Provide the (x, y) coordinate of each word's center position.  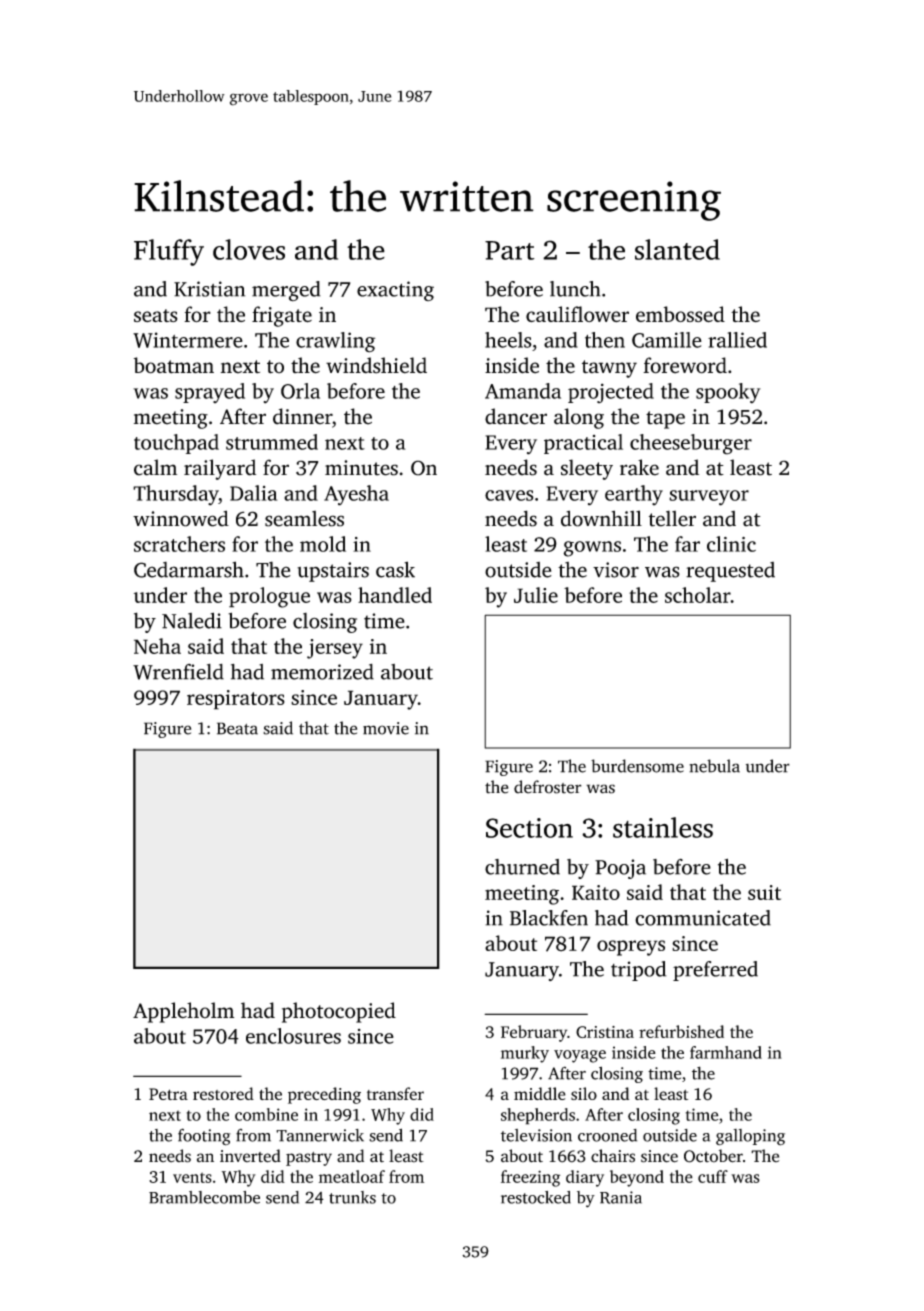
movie (386, 728)
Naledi (192, 620)
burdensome (637, 766)
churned (522, 867)
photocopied (339, 1012)
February (534, 1033)
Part (510, 250)
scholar (698, 595)
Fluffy (169, 252)
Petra (168, 1094)
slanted (677, 249)
